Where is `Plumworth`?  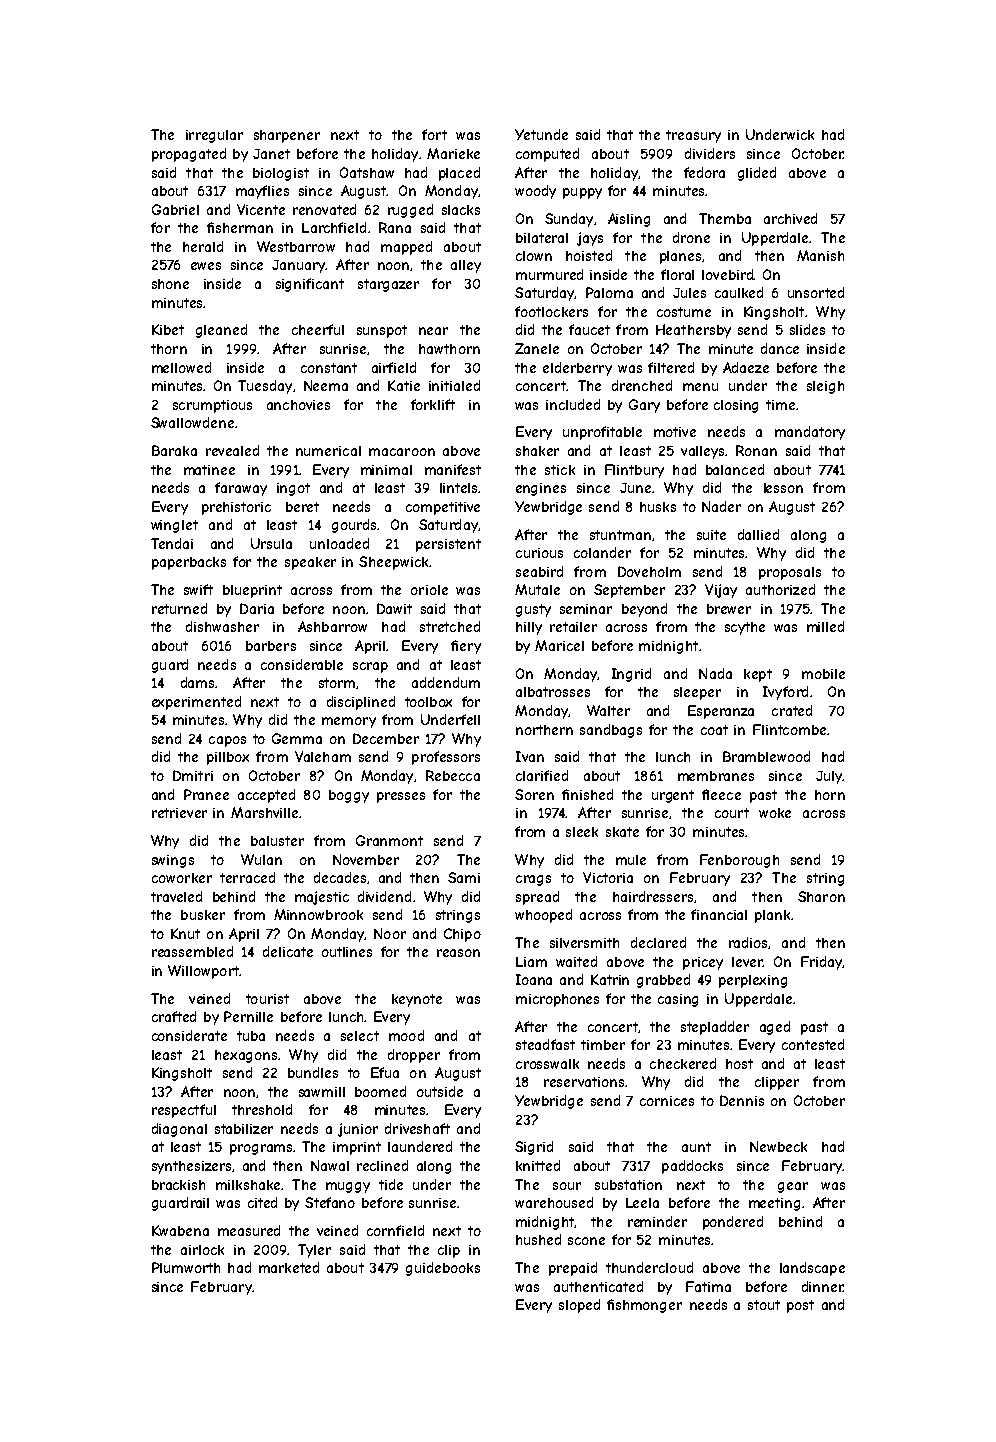 Plumworth is located at coordinates (186, 1267).
